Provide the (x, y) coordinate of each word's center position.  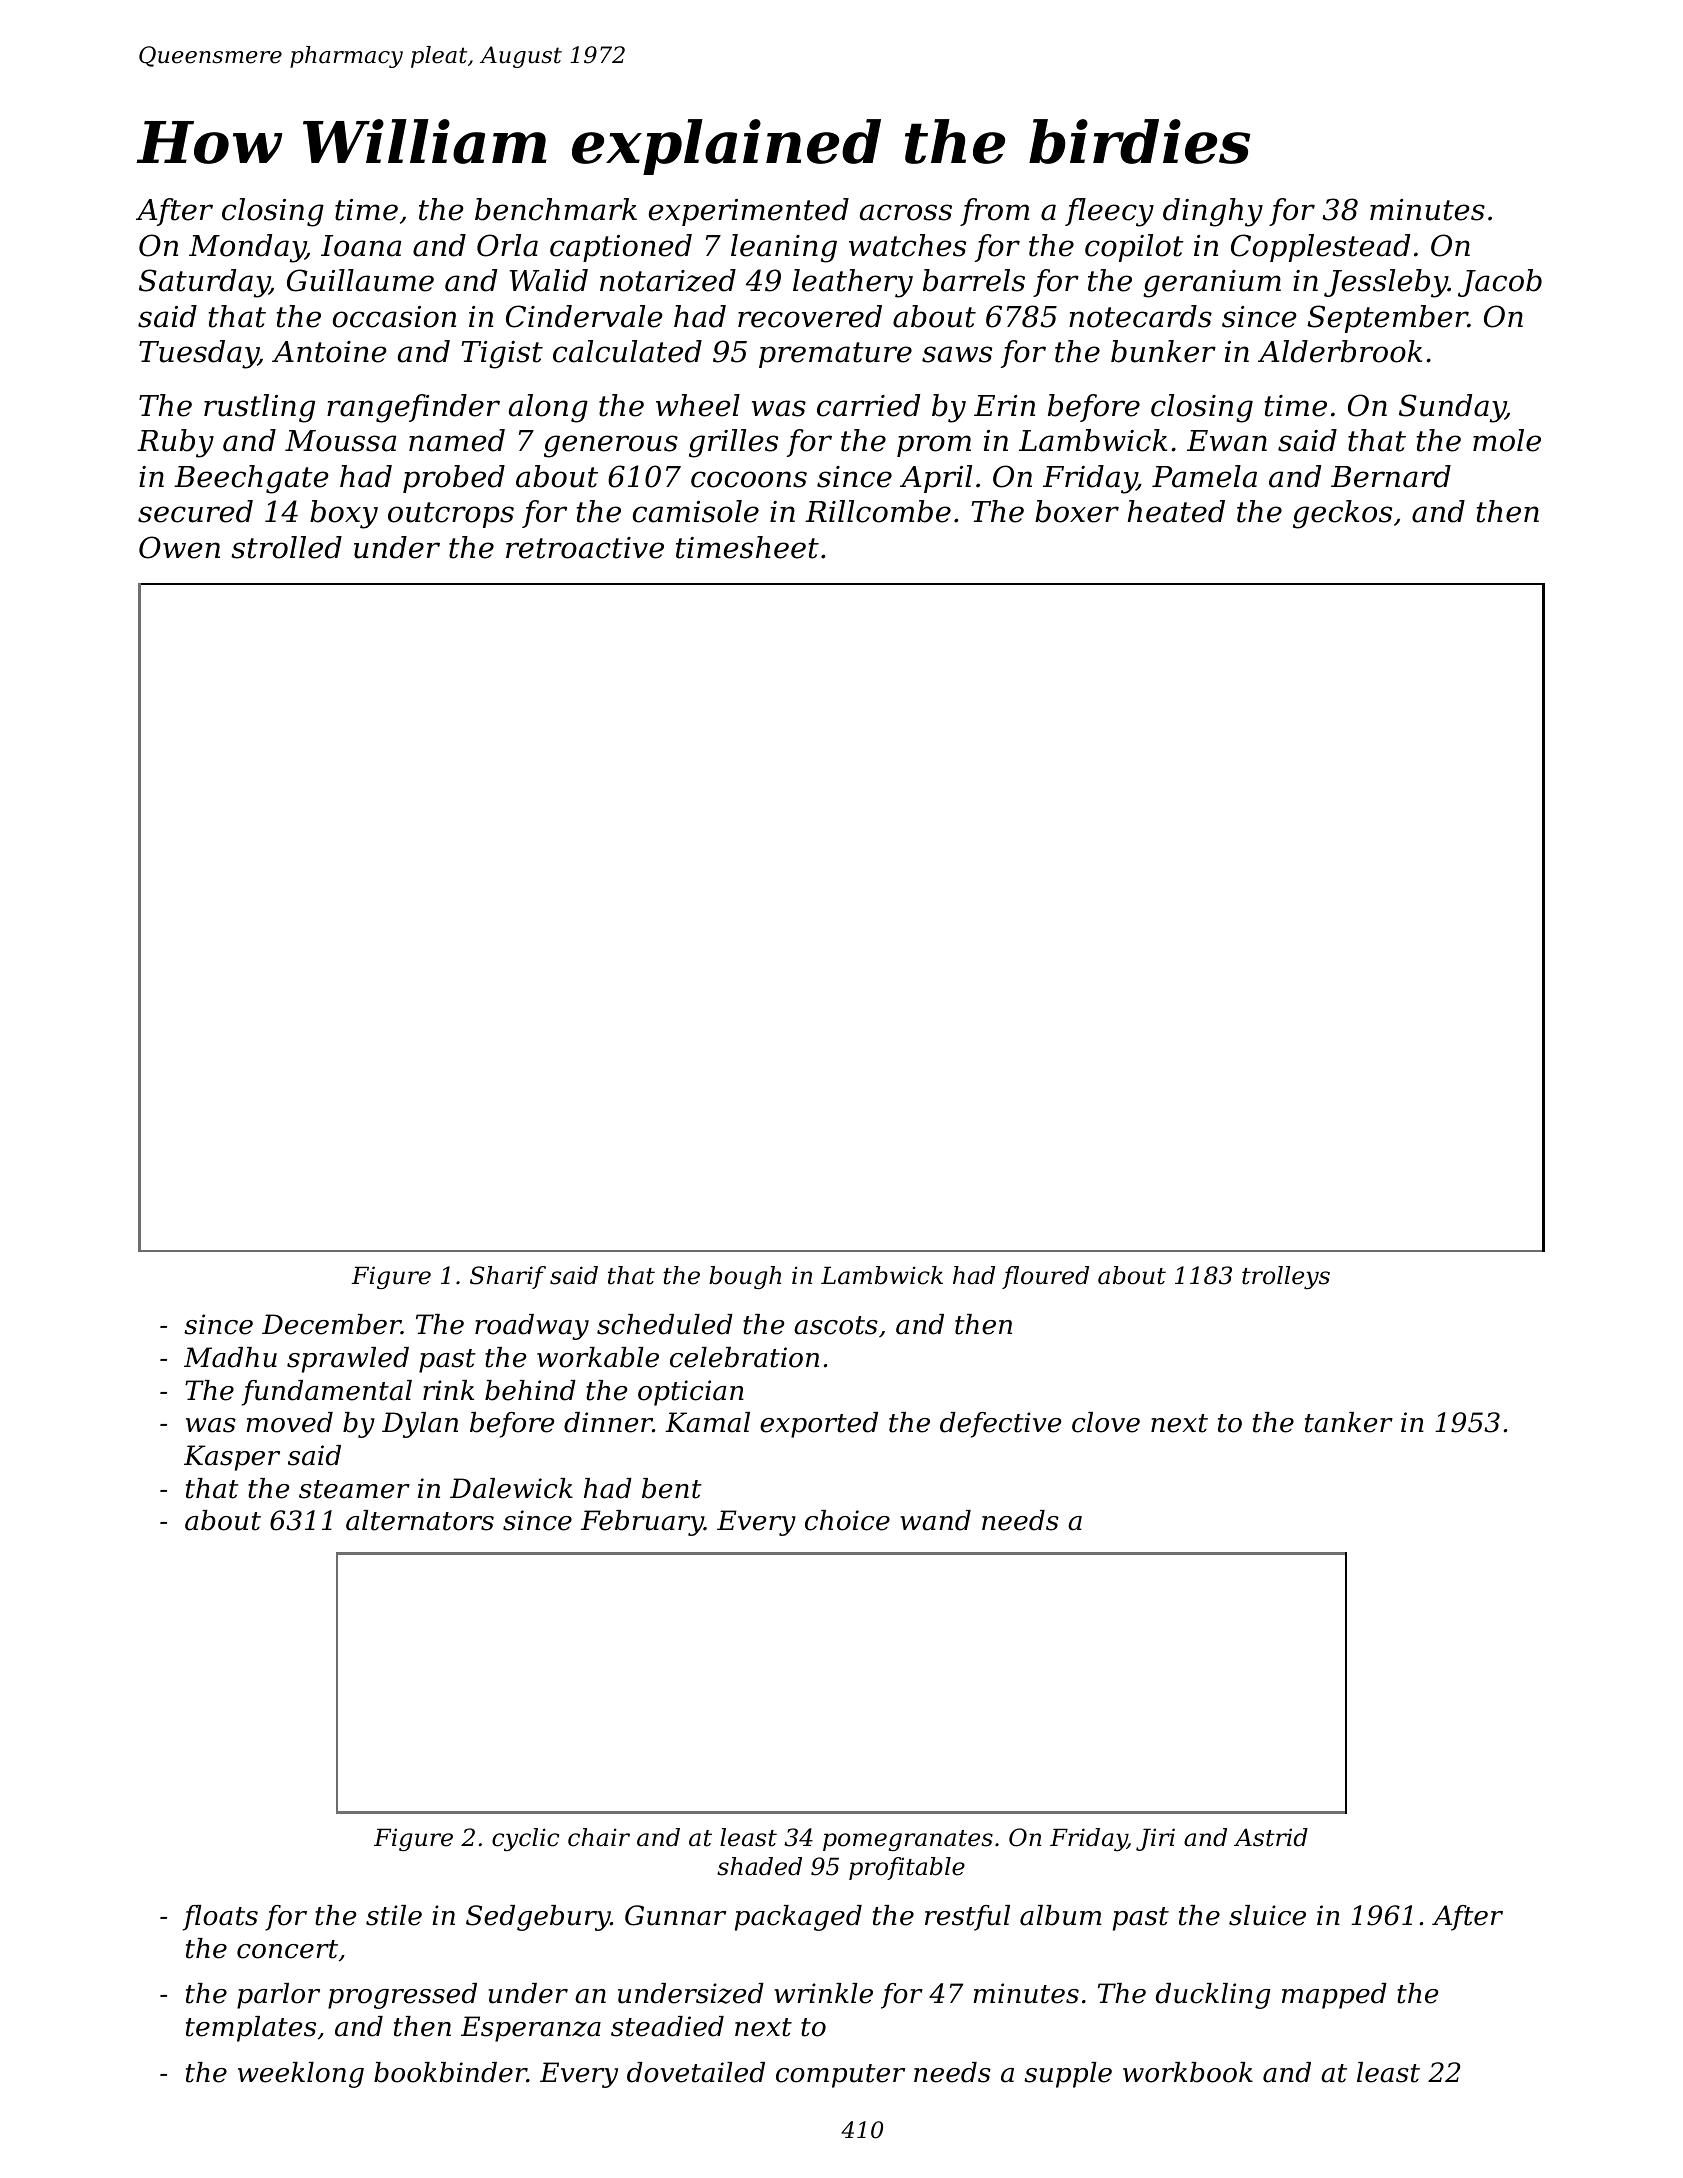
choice (847, 1520)
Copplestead (1320, 248)
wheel (698, 405)
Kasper (232, 1458)
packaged (798, 1918)
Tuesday (198, 354)
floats (220, 1918)
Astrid (1271, 1837)
